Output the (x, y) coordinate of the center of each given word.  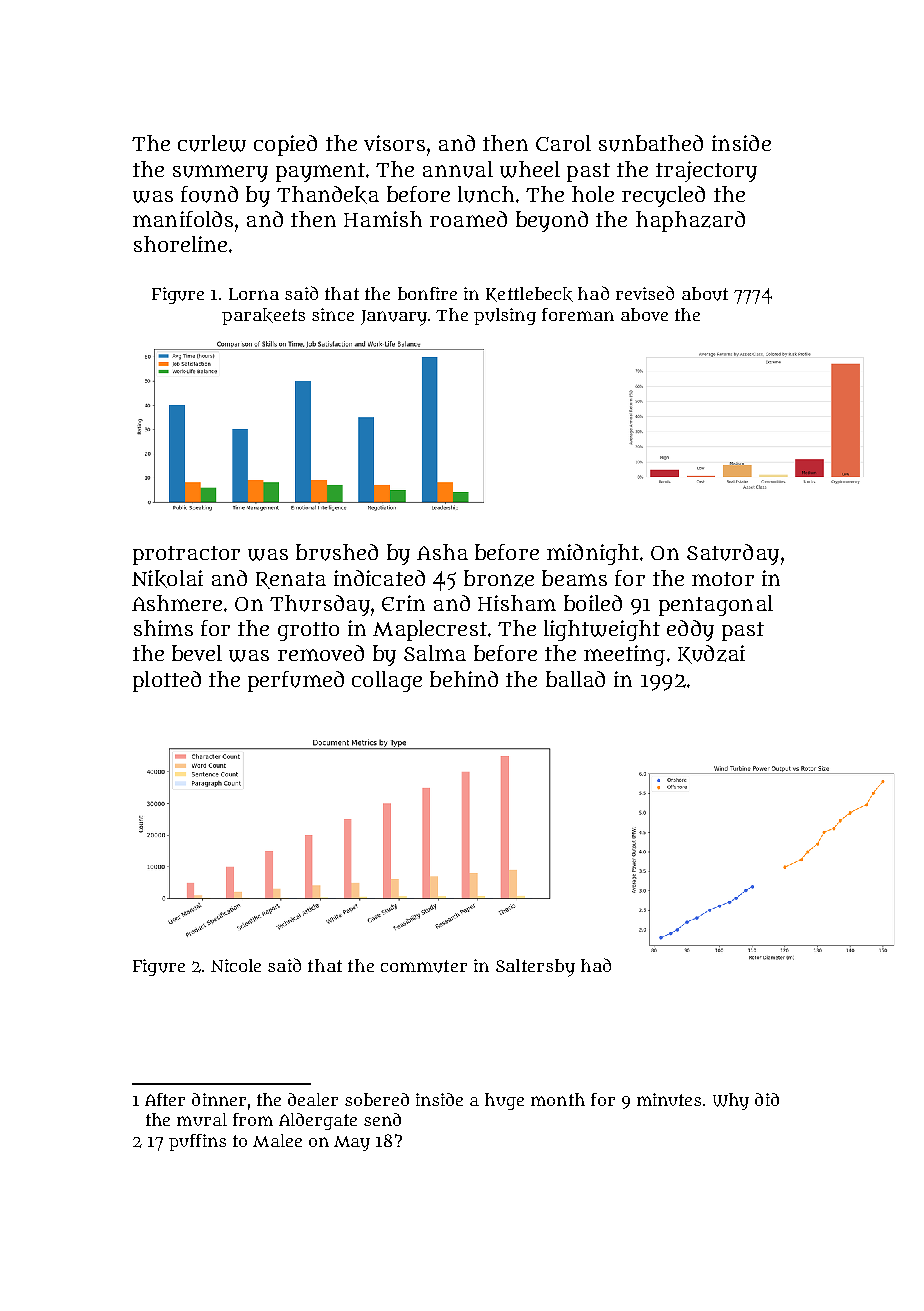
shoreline (180, 244)
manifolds (183, 219)
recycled (663, 196)
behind (464, 679)
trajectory (706, 171)
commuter (424, 966)
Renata (291, 580)
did (767, 1099)
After (165, 1099)
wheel (530, 169)
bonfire (427, 293)
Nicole (236, 965)
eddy (690, 630)
